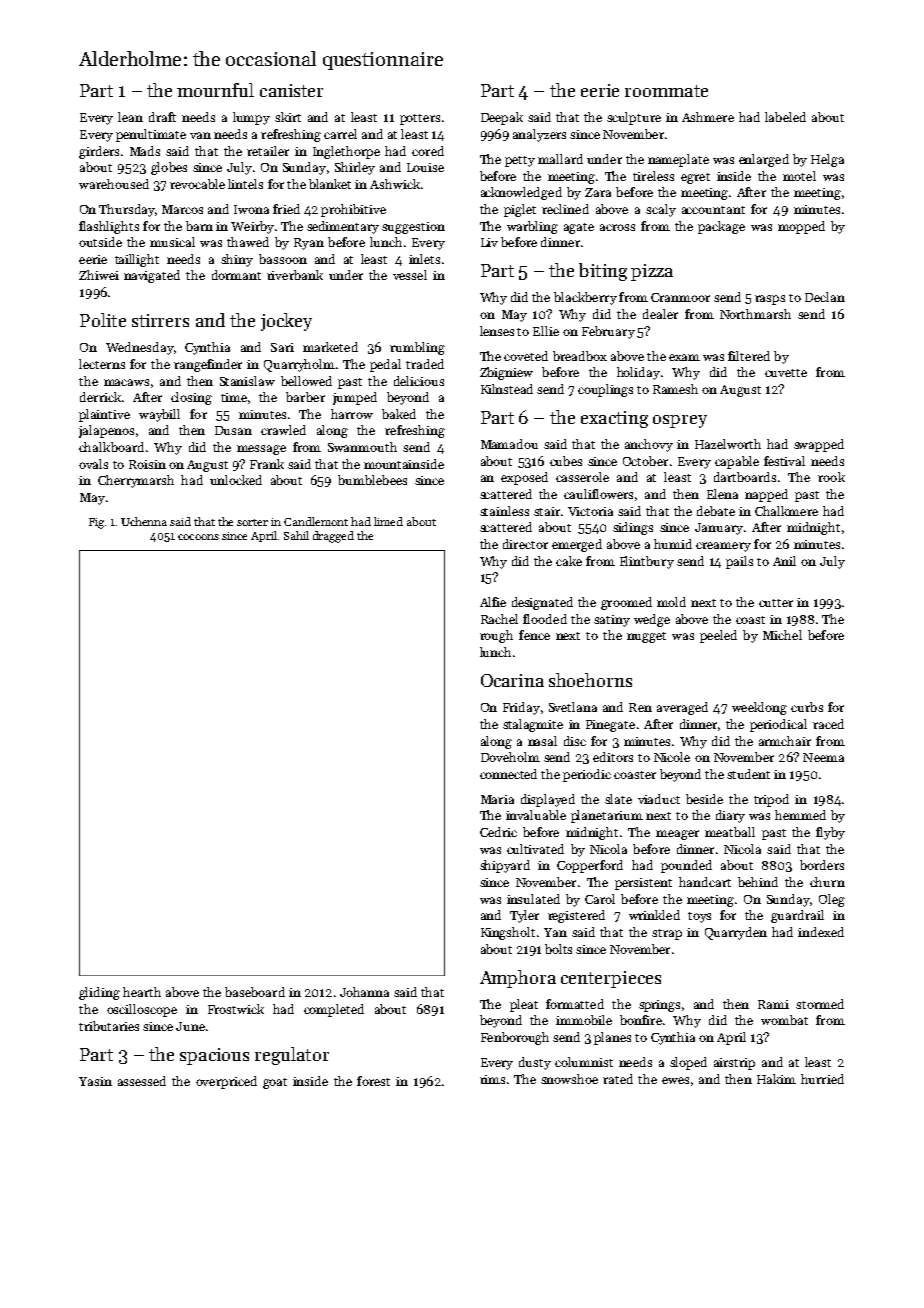 This image has height=1308, width=924. I want to click on labeled, so click(785, 117).
